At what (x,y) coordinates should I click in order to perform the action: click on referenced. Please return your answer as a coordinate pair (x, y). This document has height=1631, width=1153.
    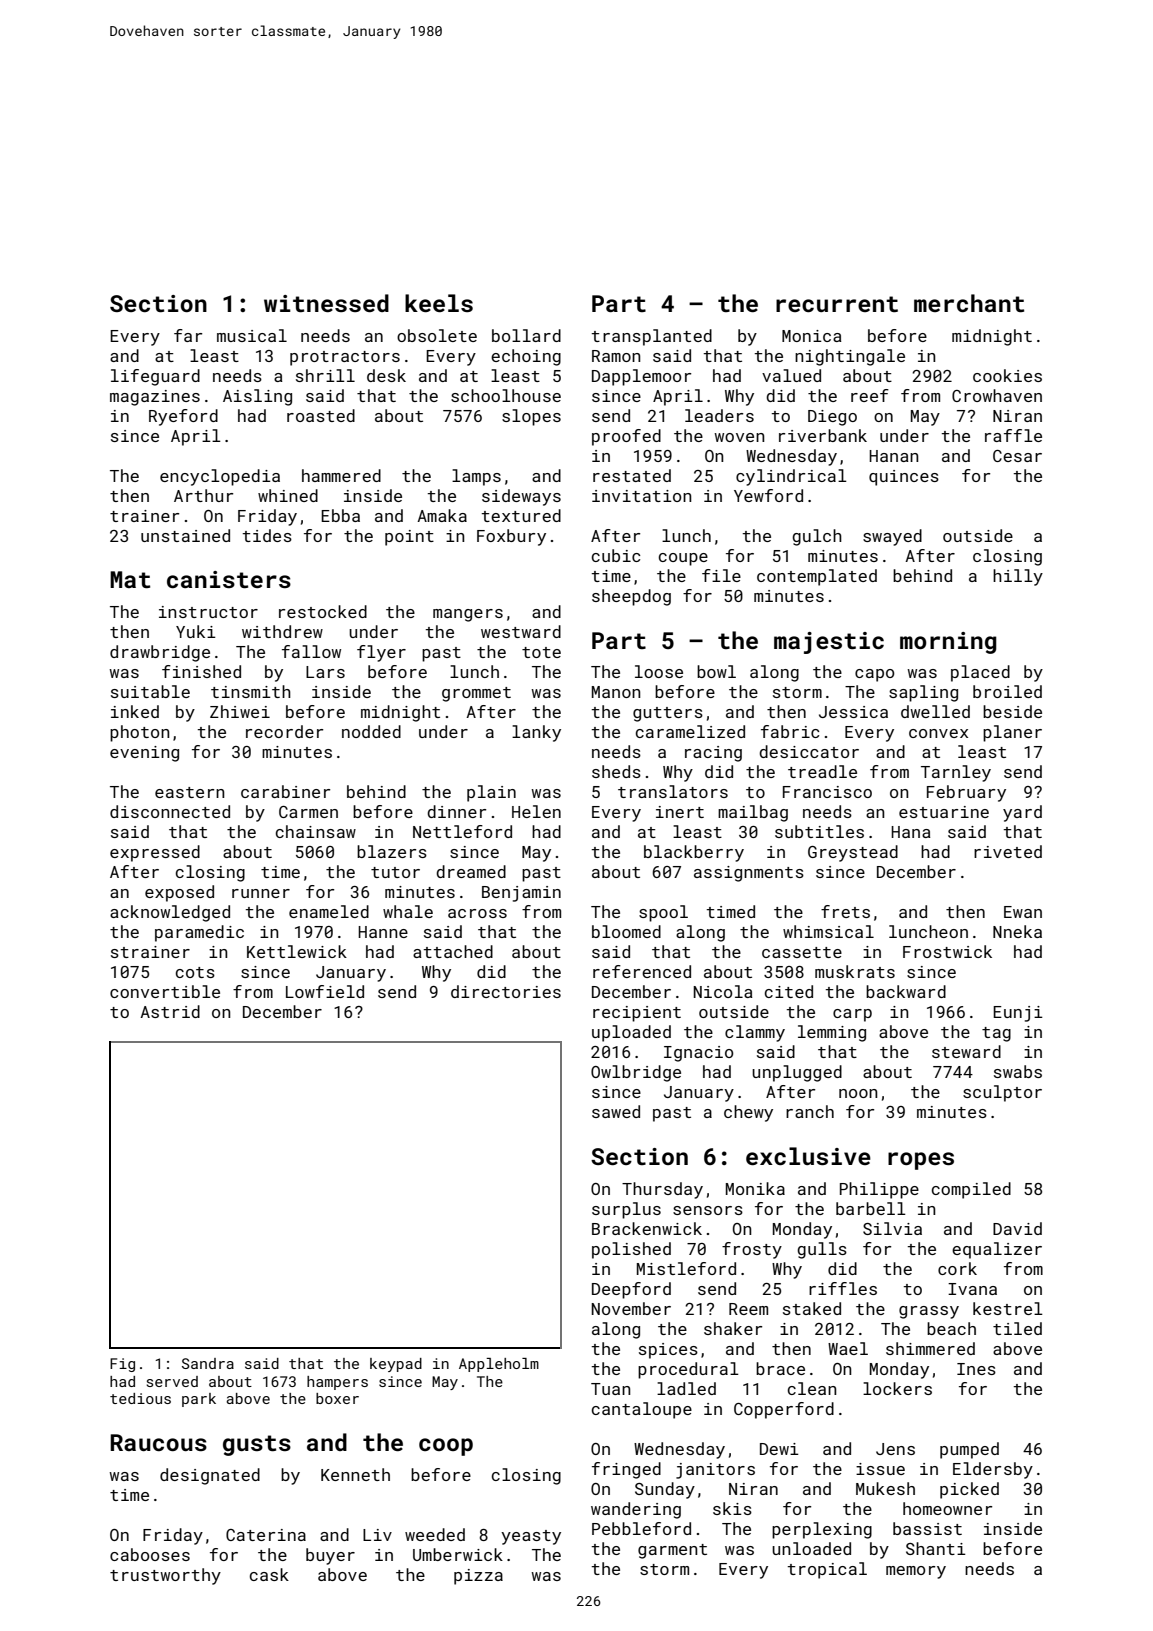
    Looking at the image, I should click on (642, 971).
